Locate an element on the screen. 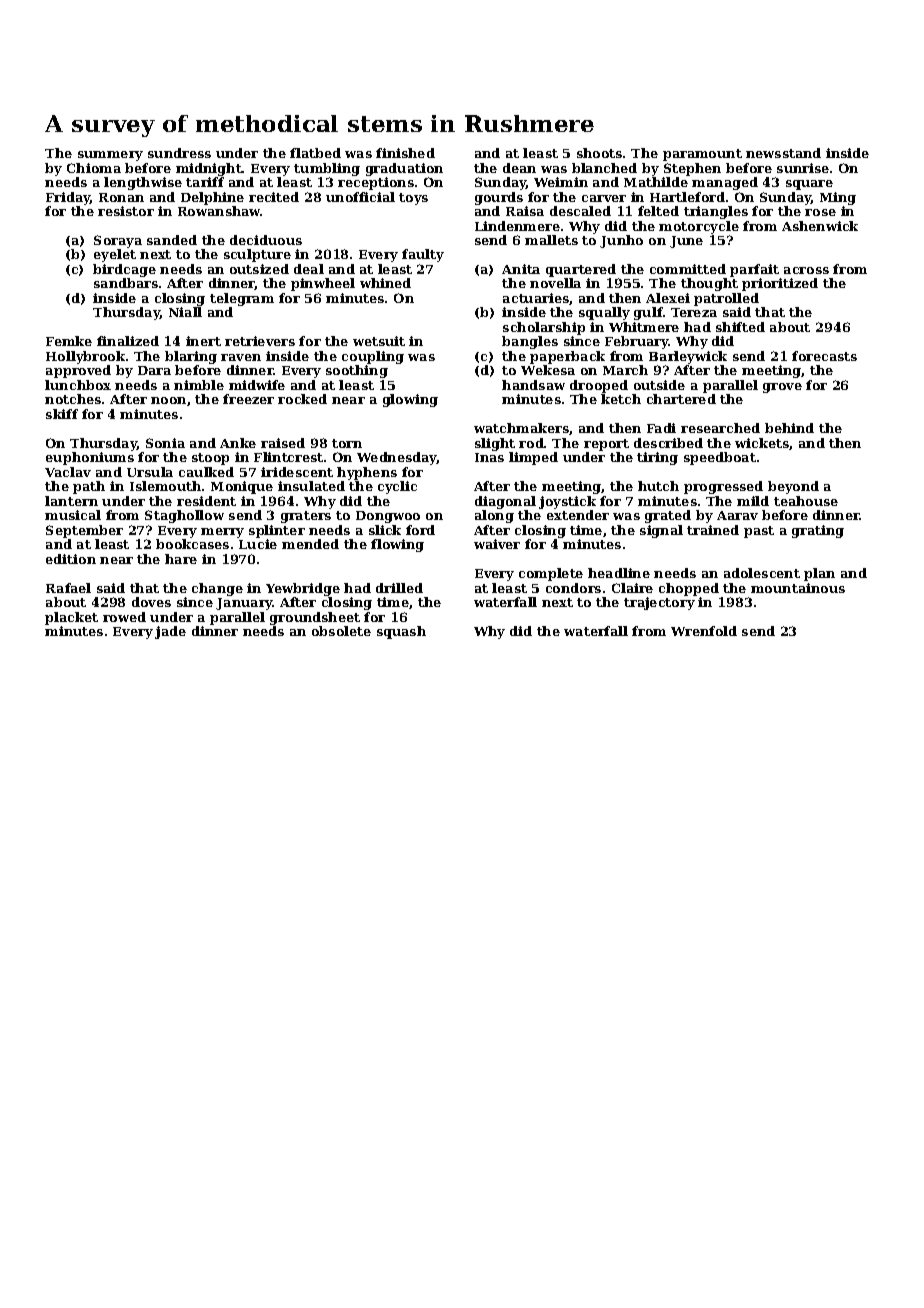 The width and height of the screenshot is (924, 1308). noon is located at coordinates (168, 400).
